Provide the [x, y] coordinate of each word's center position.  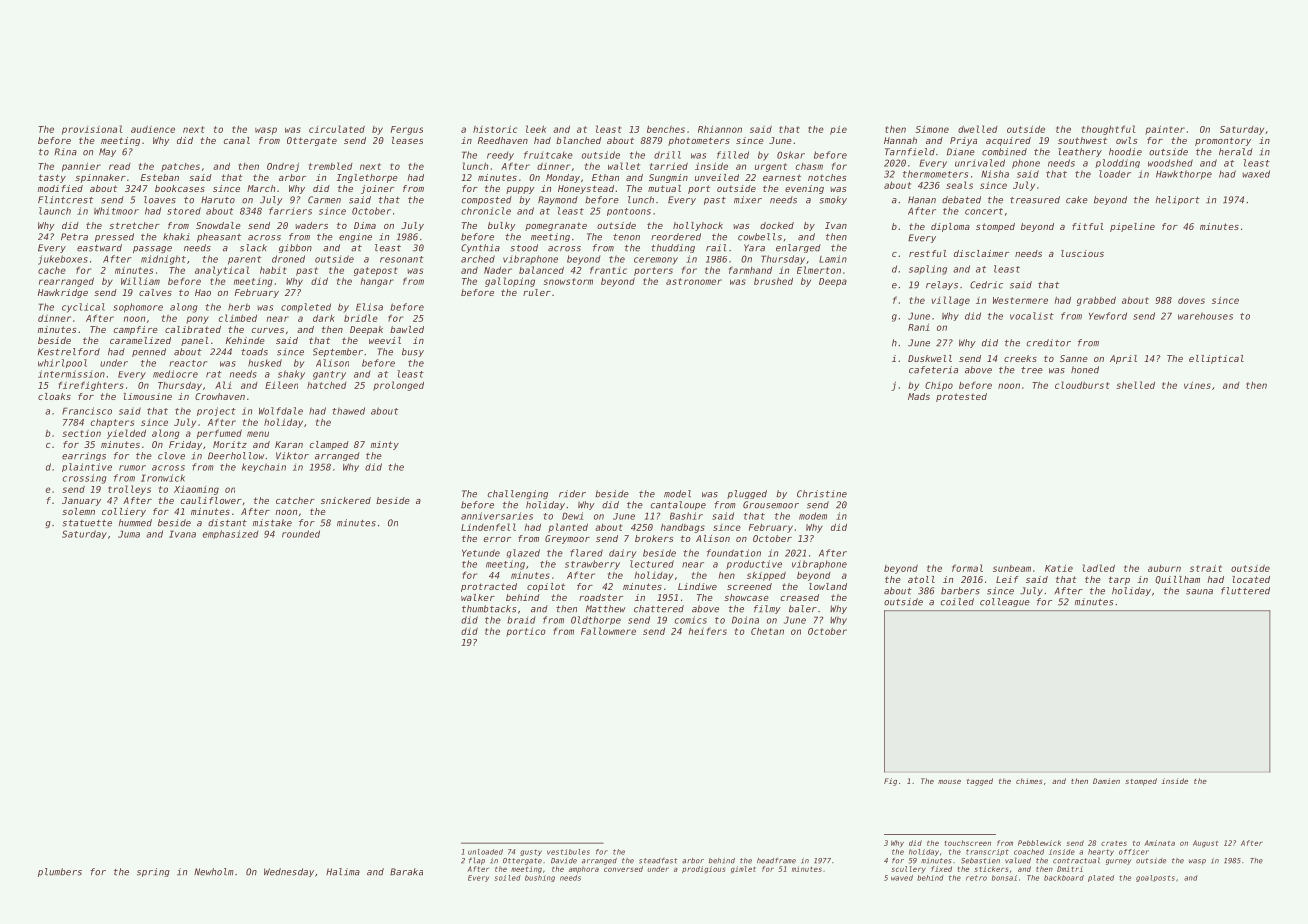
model [677, 494]
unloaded [485, 852]
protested [961, 397]
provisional [92, 130]
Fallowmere [608, 631]
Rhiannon [720, 129]
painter [1165, 130]
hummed [135, 523]
